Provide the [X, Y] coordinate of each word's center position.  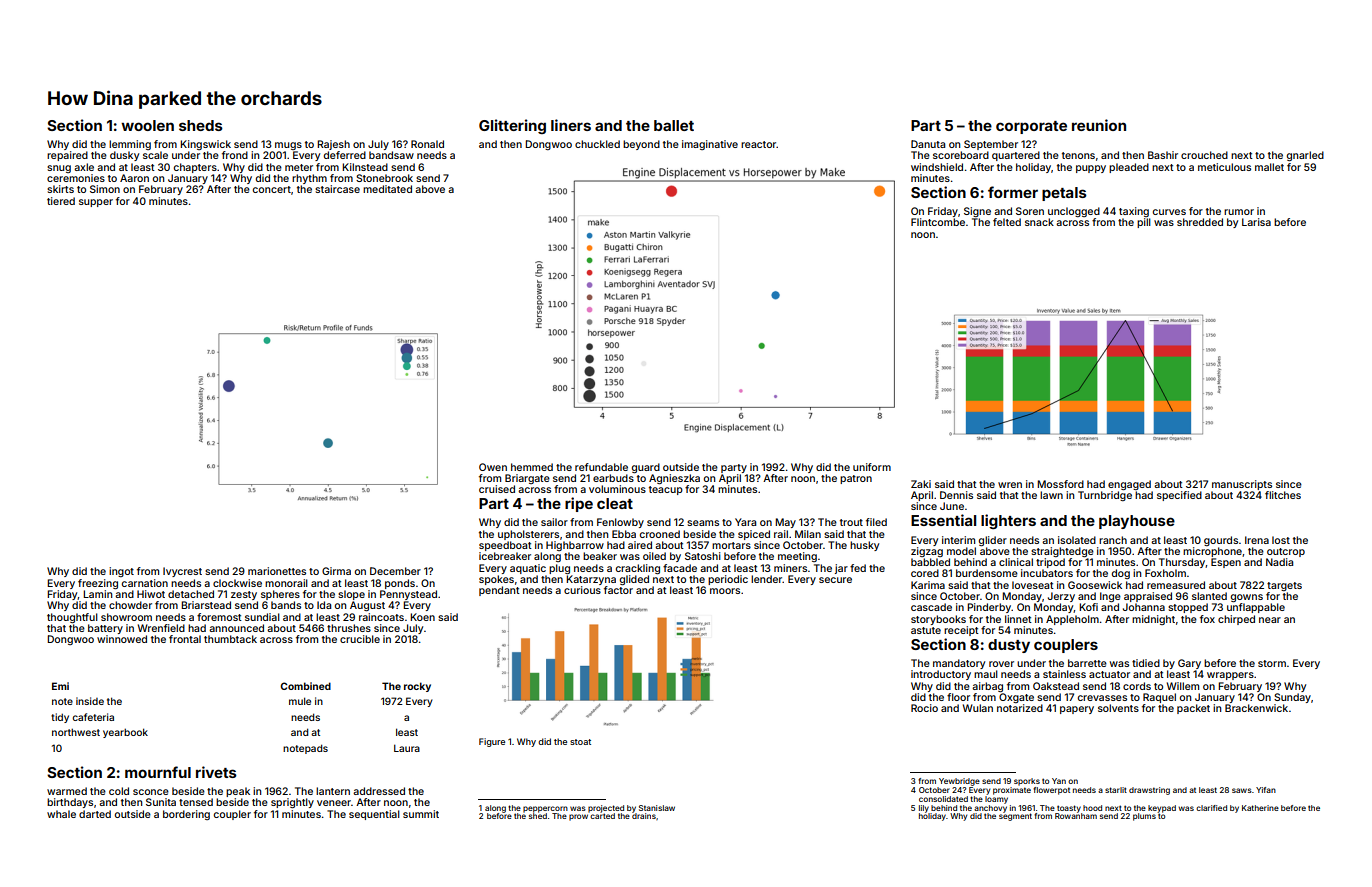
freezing [98, 584]
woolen [147, 125]
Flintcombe [938, 222]
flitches [1283, 495]
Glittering [512, 126]
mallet [1269, 167]
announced [236, 628]
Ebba [624, 534]
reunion [1099, 125]
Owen [493, 467]
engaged [1129, 485]
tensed [196, 802]
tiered [61, 201]
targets [1284, 586]
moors [725, 591]
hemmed [532, 467]
